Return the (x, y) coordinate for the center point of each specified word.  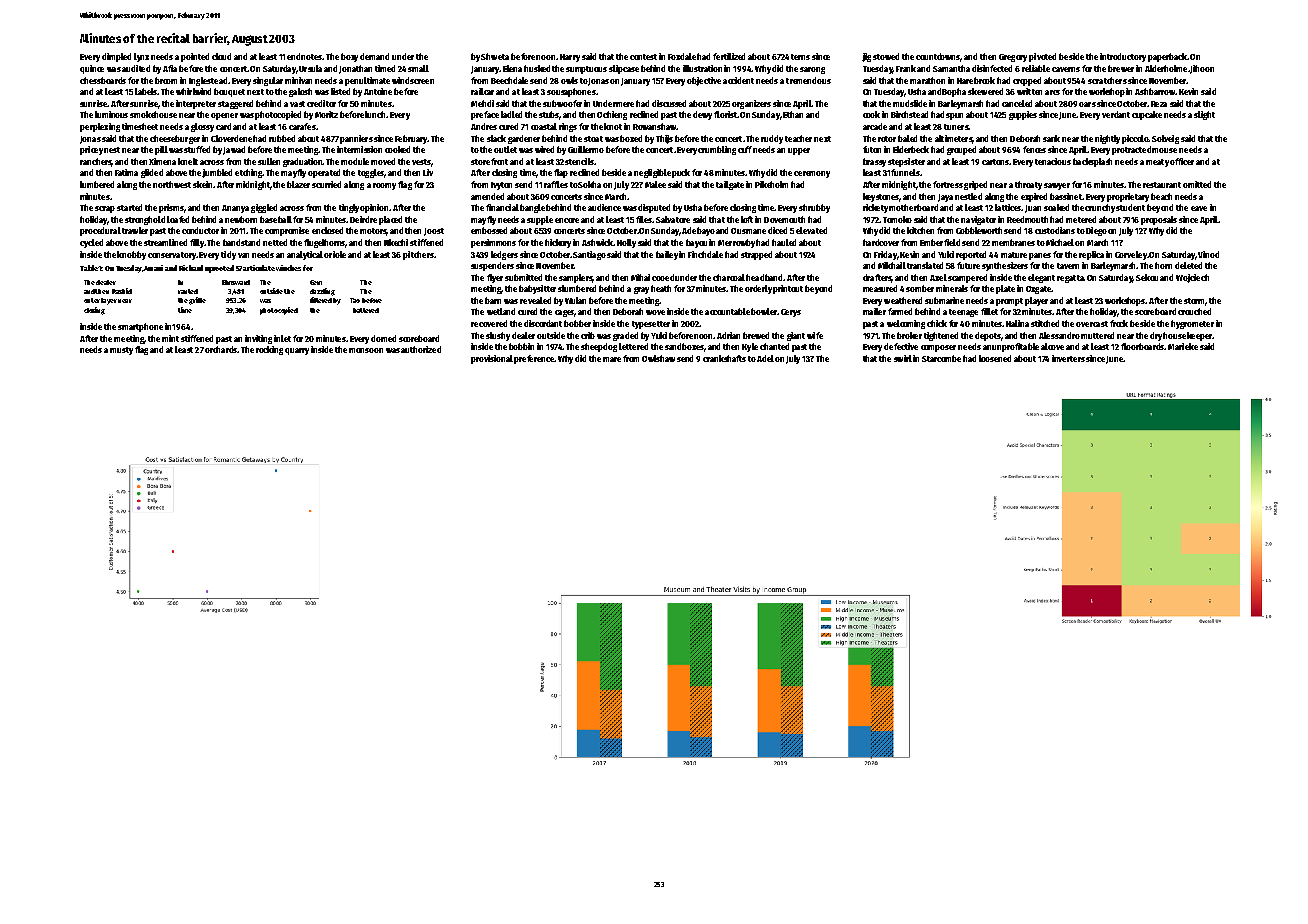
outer (92, 300)
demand (374, 56)
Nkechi (396, 242)
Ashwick (597, 242)
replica (1091, 255)
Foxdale (682, 56)
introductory (1123, 57)
